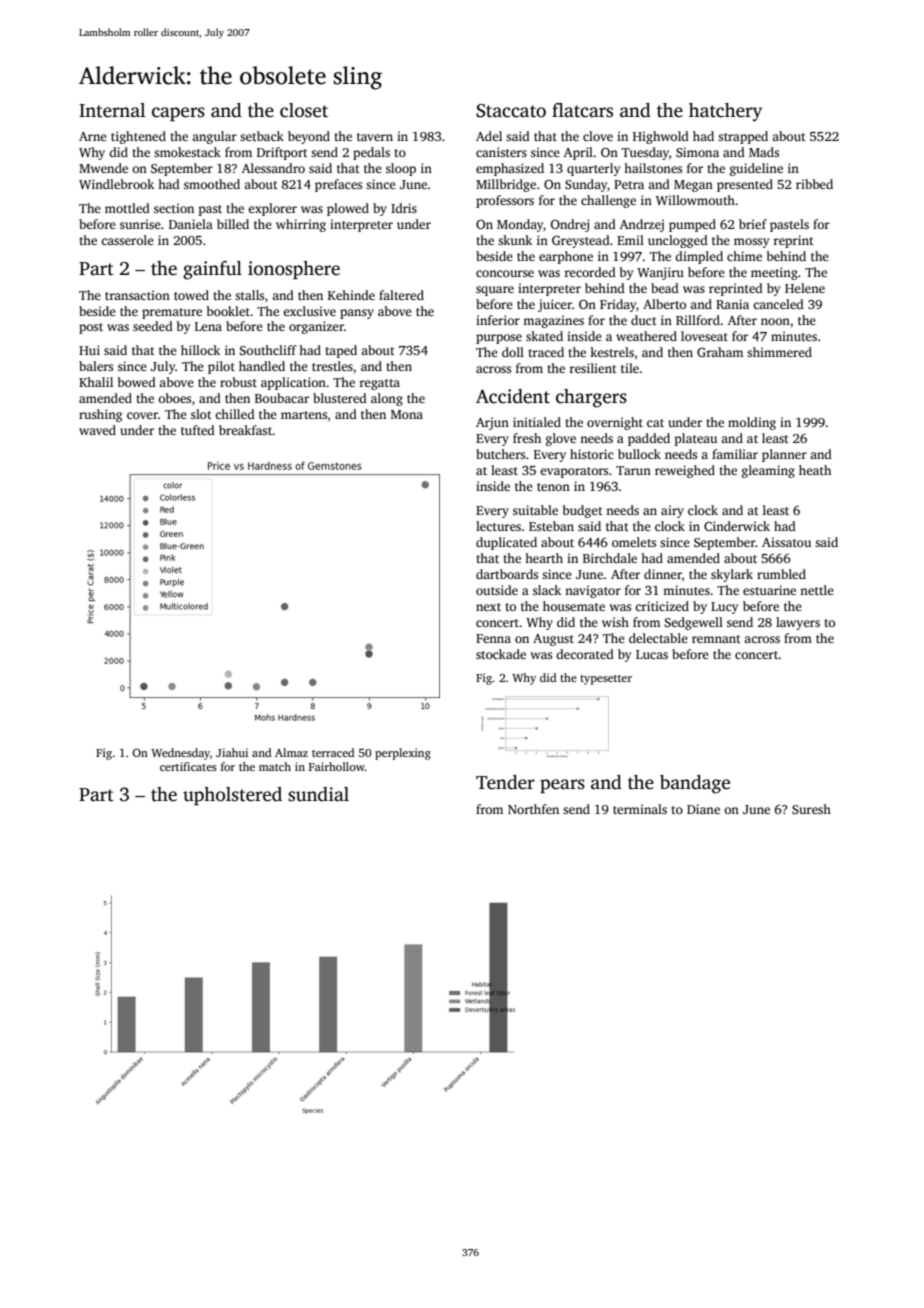 The width and height of the image is (924, 1308). What do you see at coordinates (506, 543) in the image?
I see `duplicated` at bounding box center [506, 543].
